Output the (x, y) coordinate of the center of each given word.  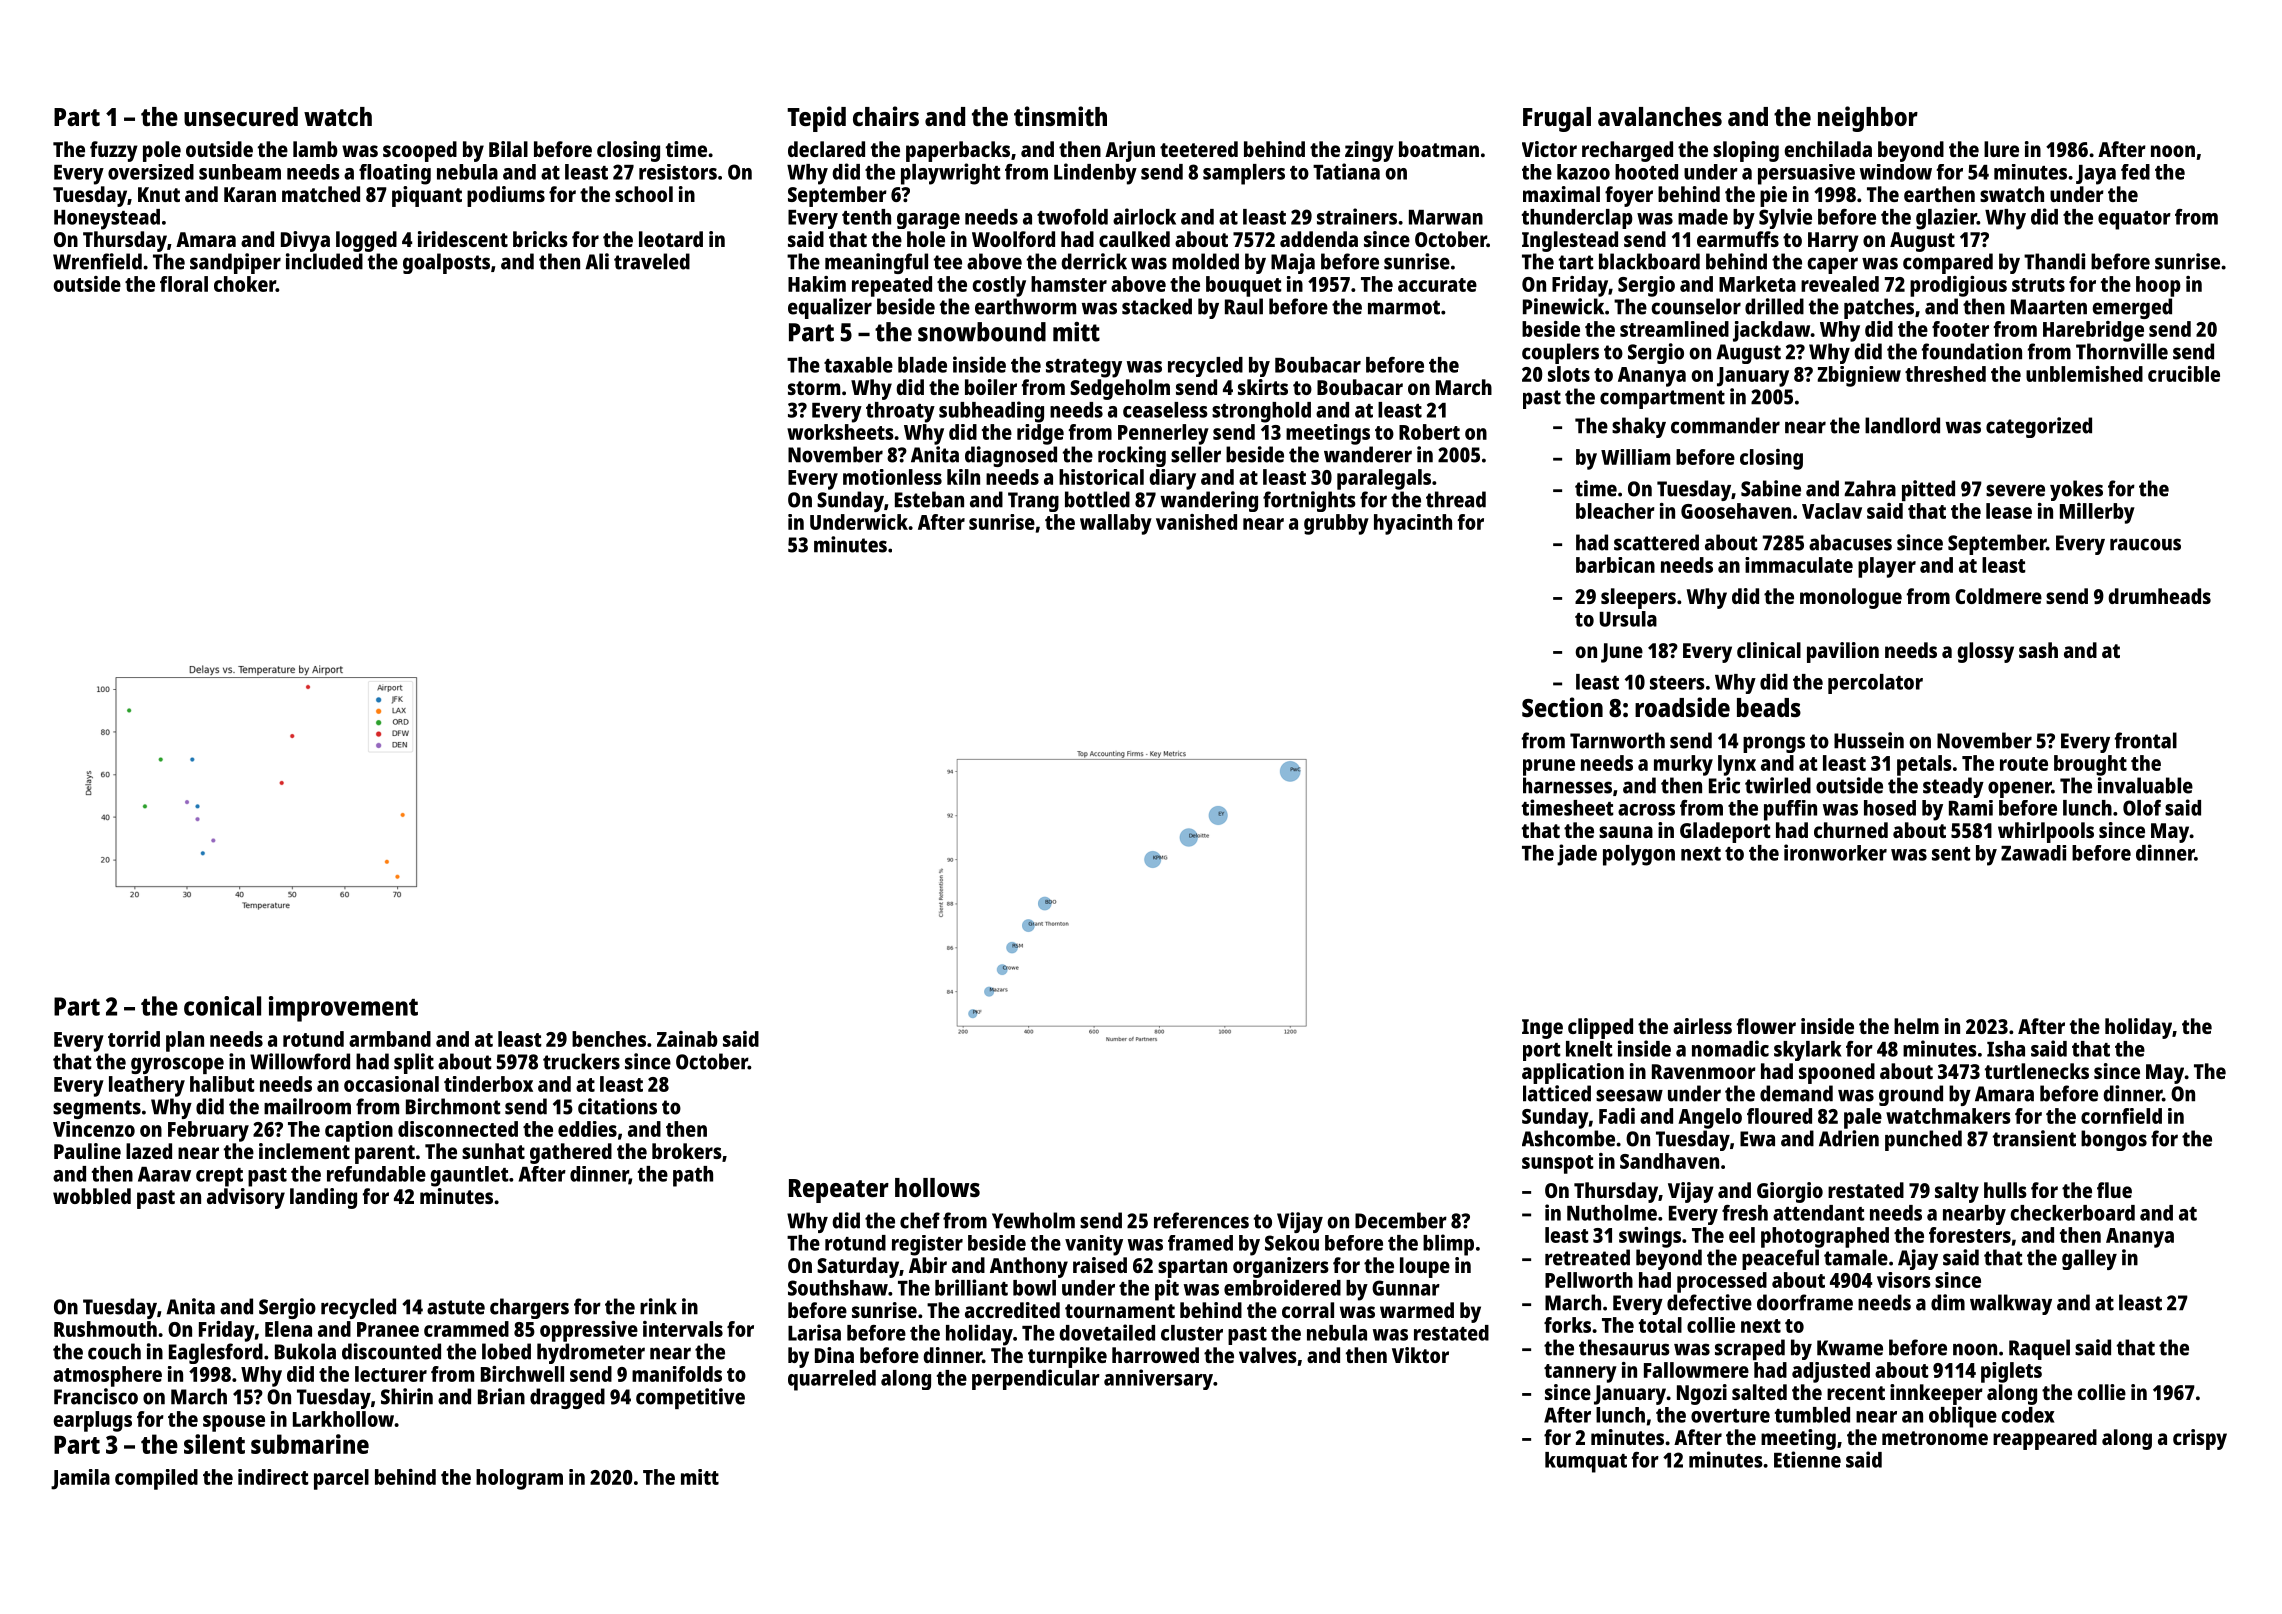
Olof (2142, 808)
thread (1456, 499)
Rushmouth (105, 1329)
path (693, 1176)
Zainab (687, 1039)
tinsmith (1060, 116)
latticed (1557, 1093)
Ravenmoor (1704, 1071)
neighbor (1868, 119)
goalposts (446, 263)
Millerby (2097, 513)
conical (222, 1006)
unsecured (241, 116)
